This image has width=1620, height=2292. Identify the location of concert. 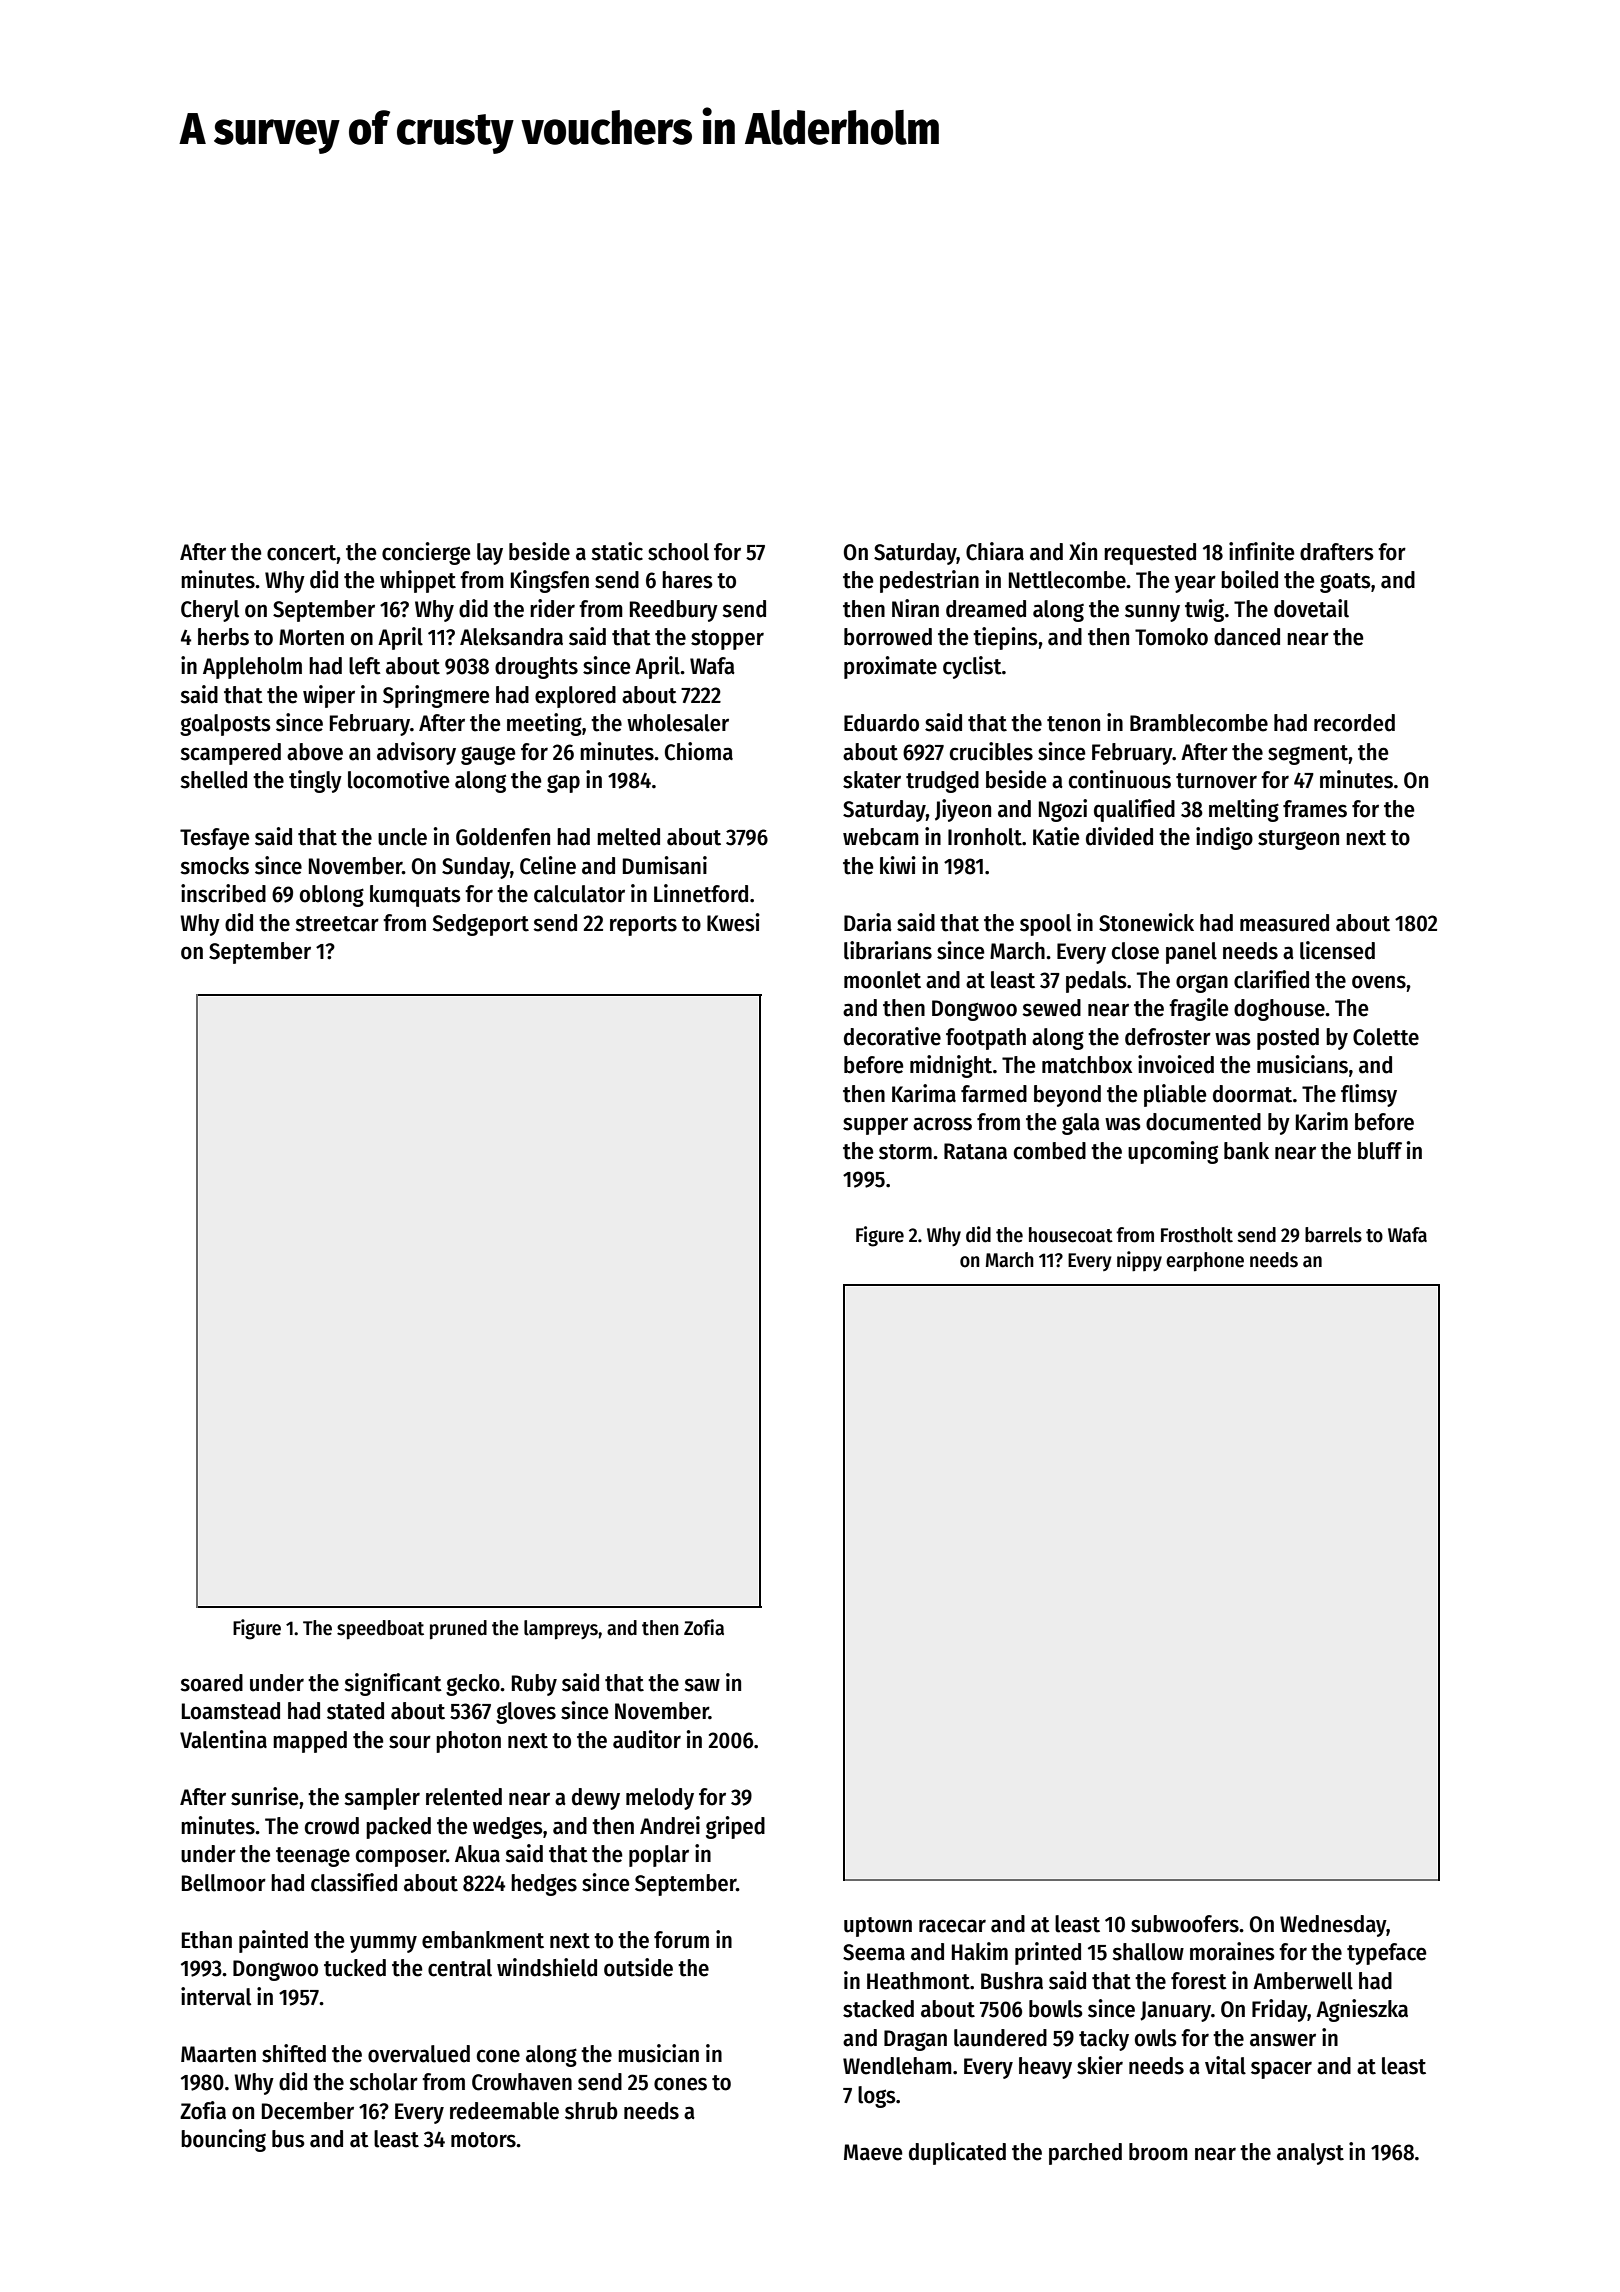
(302, 553).
